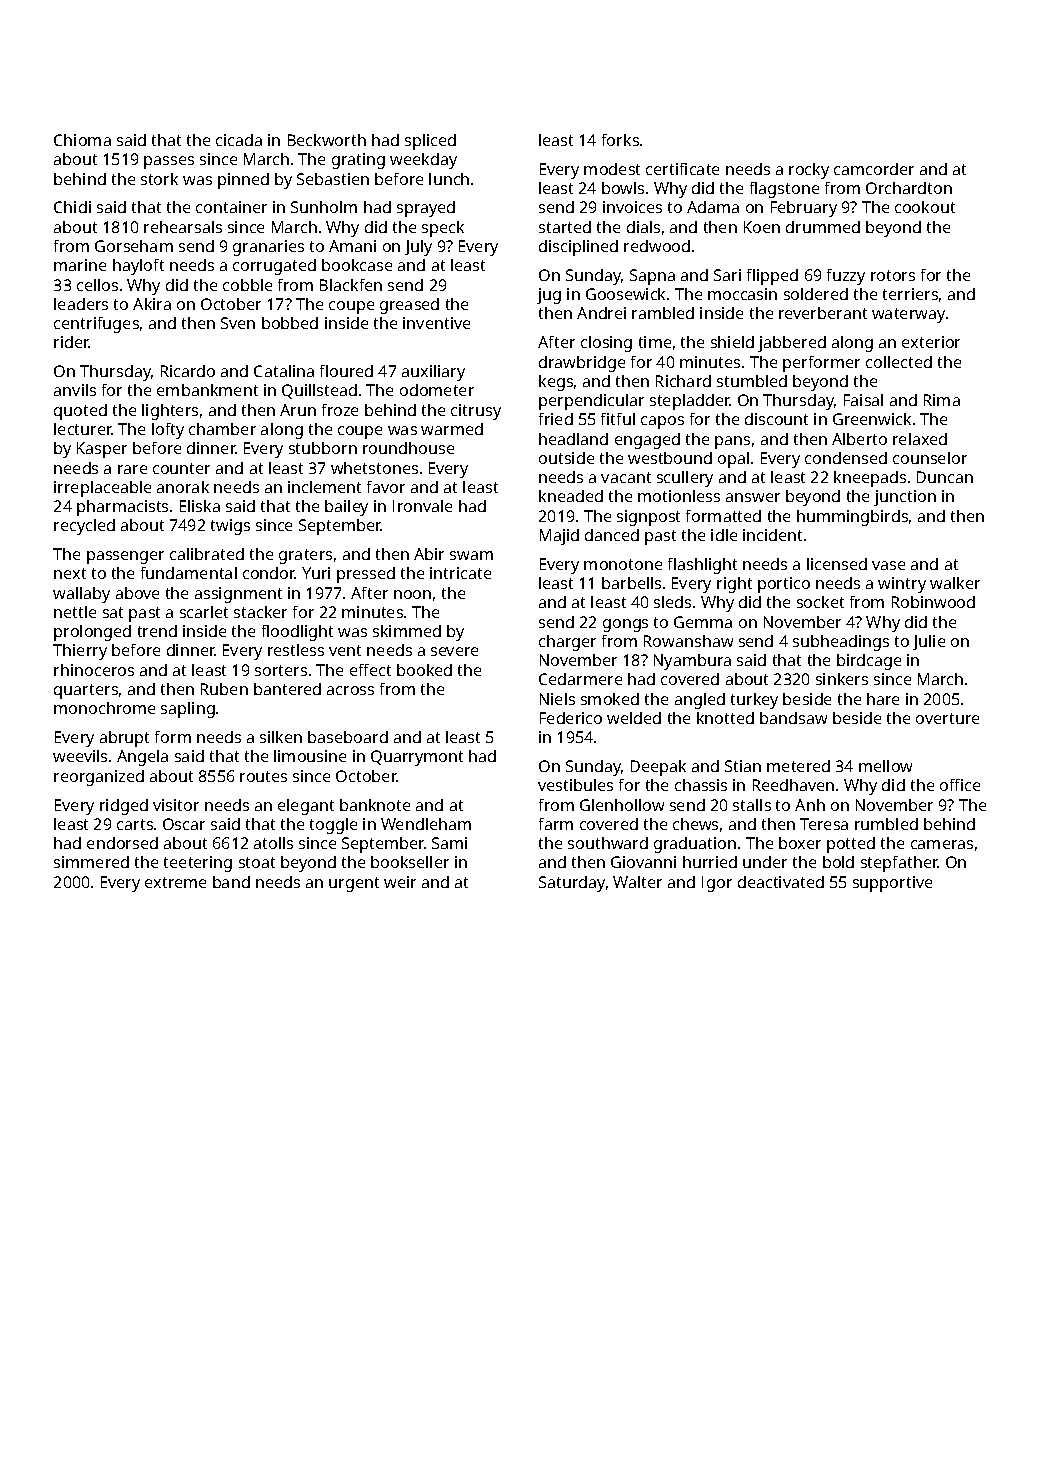 The width and height of the document is (1042, 1480). What do you see at coordinates (874, 169) in the document?
I see `camcorder` at bounding box center [874, 169].
